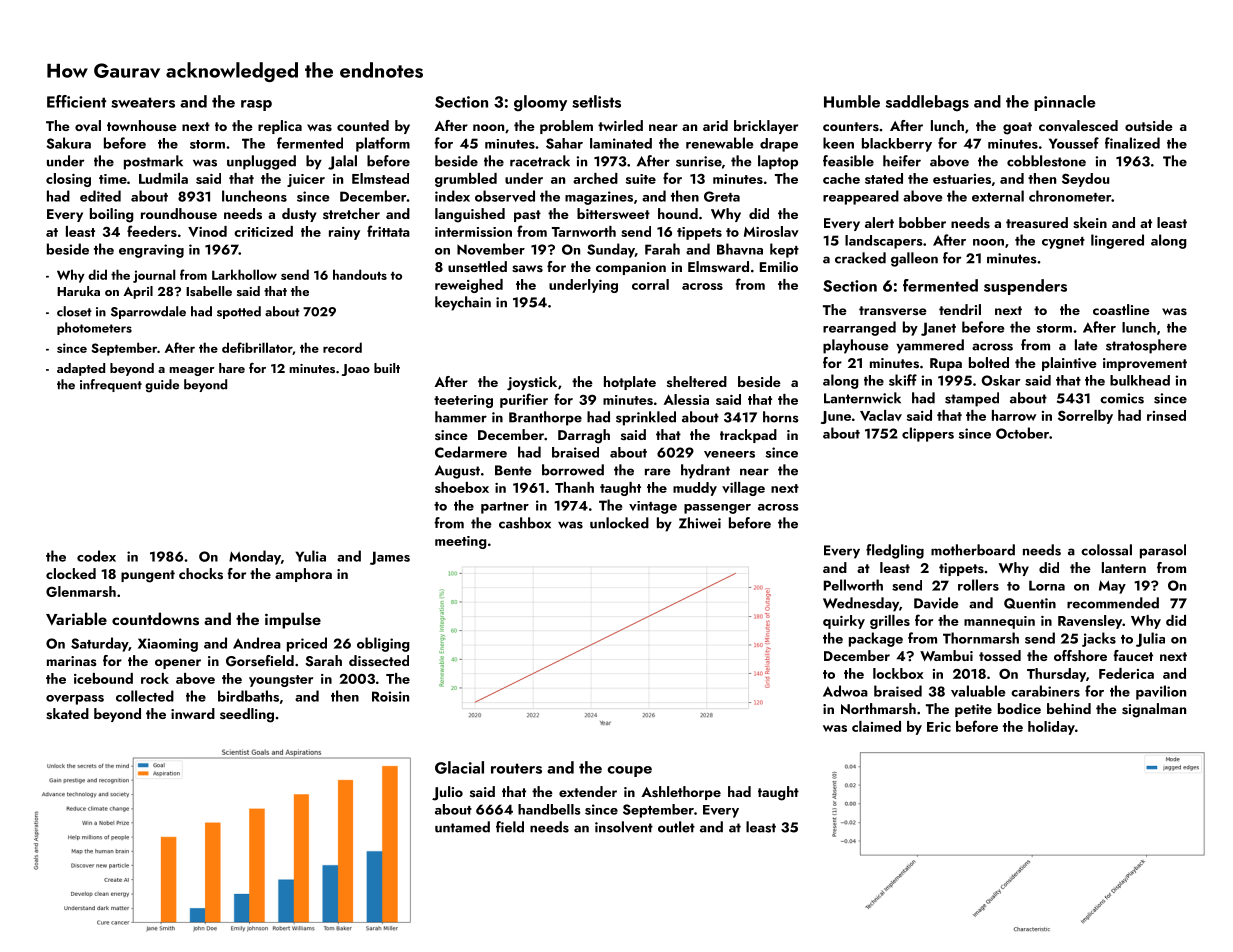 The height and width of the document is (952, 1233). Describe the element at coordinates (596, 101) in the document. I see `setlists` at that location.
